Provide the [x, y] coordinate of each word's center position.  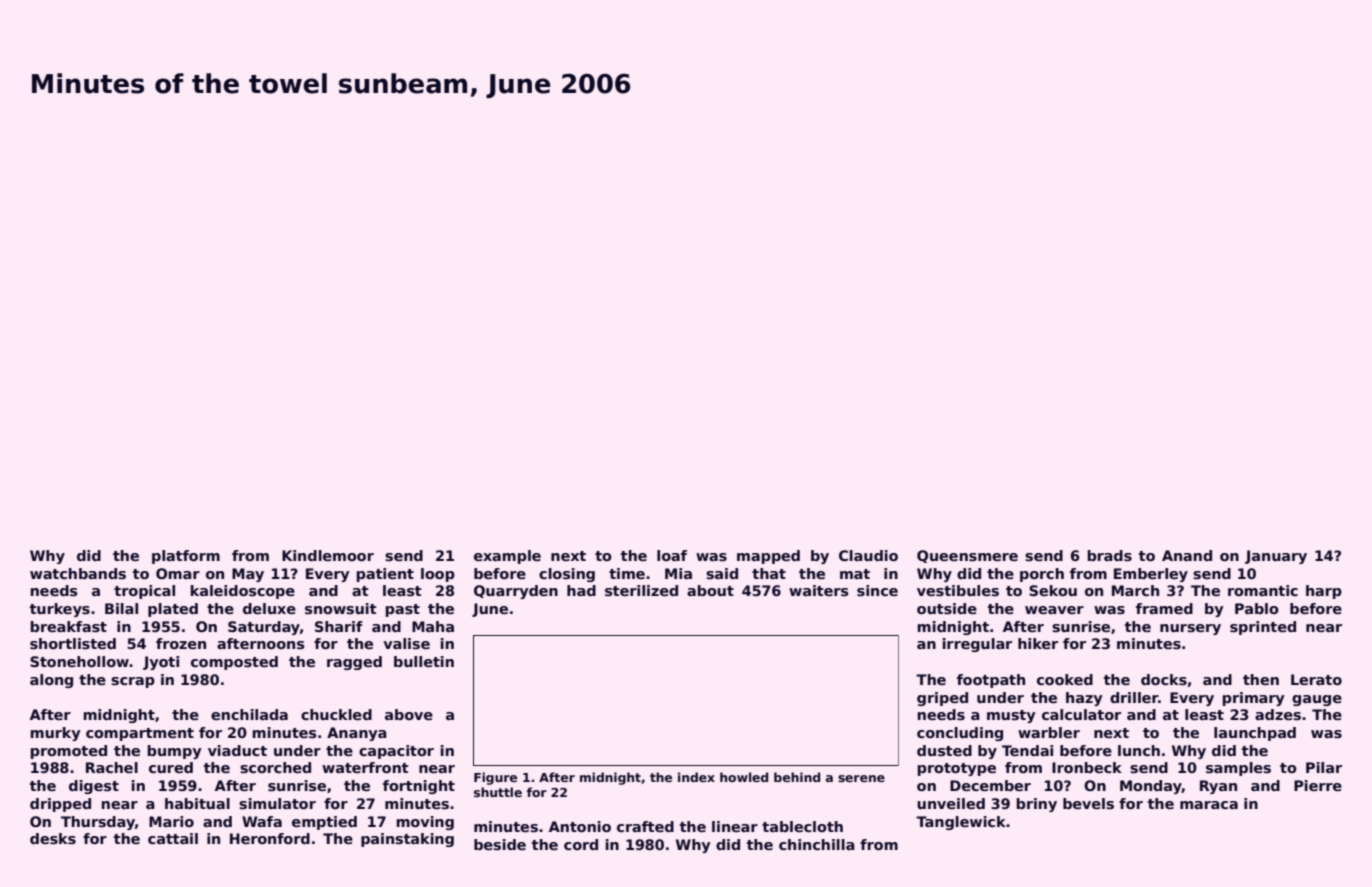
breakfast [69, 626]
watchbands [78, 573]
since [877, 590]
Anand [1187, 555]
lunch [1139, 750]
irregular [977, 645]
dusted [944, 750]
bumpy [175, 752]
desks [53, 838]
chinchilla [817, 844]
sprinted [1263, 628]
